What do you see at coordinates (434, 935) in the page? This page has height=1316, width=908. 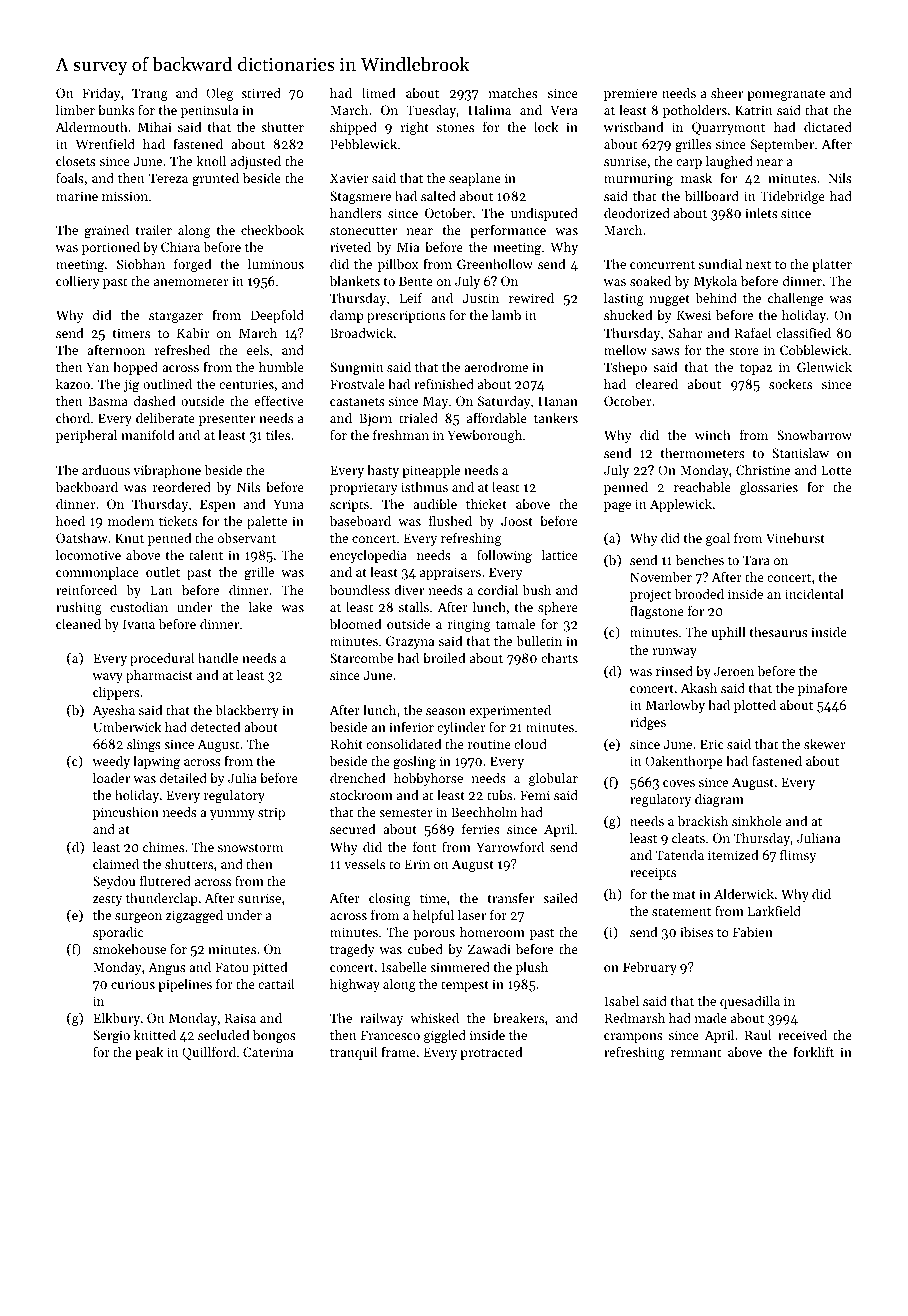 I see `porous` at bounding box center [434, 935].
